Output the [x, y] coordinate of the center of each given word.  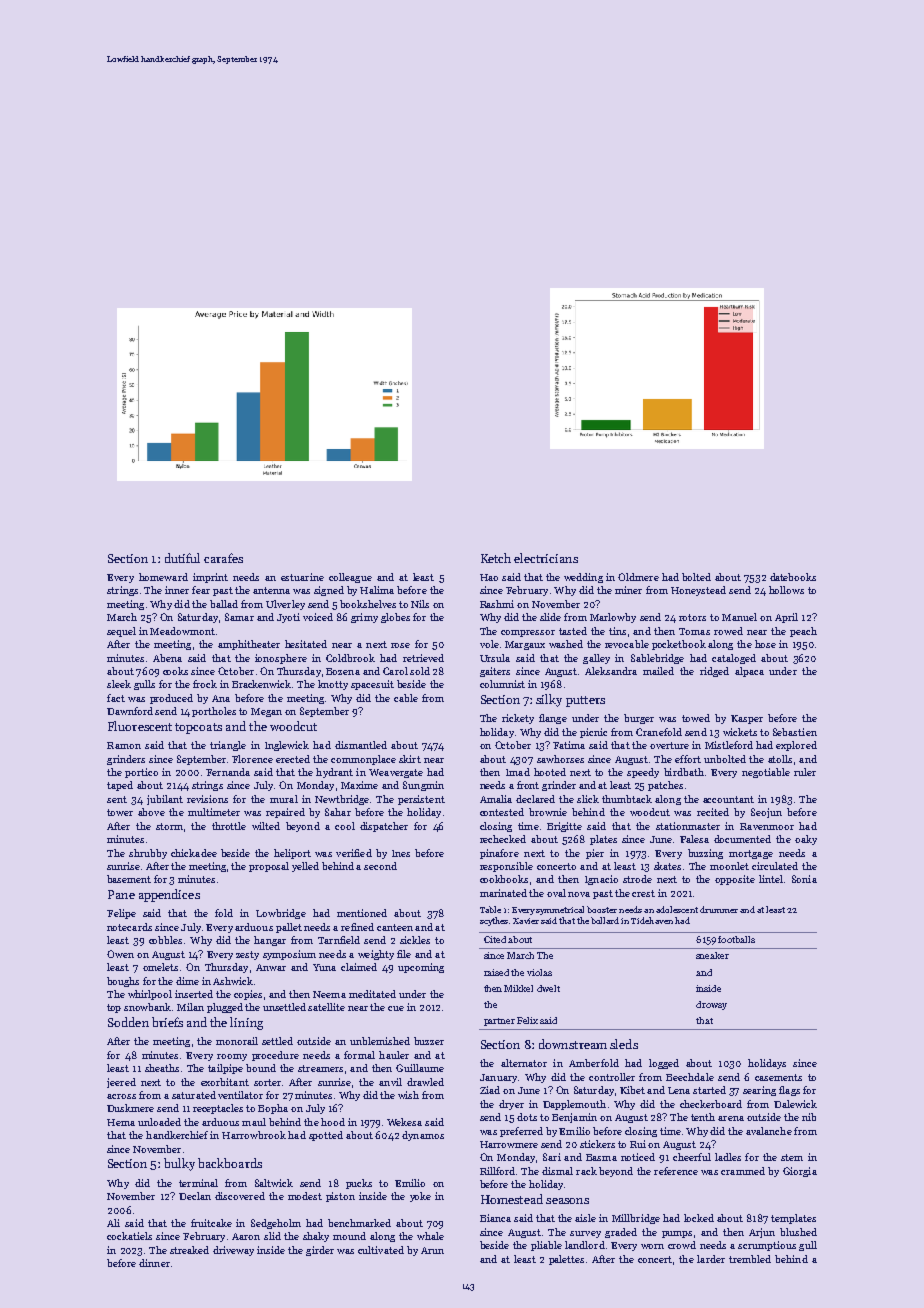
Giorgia [800, 1172]
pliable [546, 1246]
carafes [223, 558]
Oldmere [638, 577]
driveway [233, 1251]
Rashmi [497, 604]
